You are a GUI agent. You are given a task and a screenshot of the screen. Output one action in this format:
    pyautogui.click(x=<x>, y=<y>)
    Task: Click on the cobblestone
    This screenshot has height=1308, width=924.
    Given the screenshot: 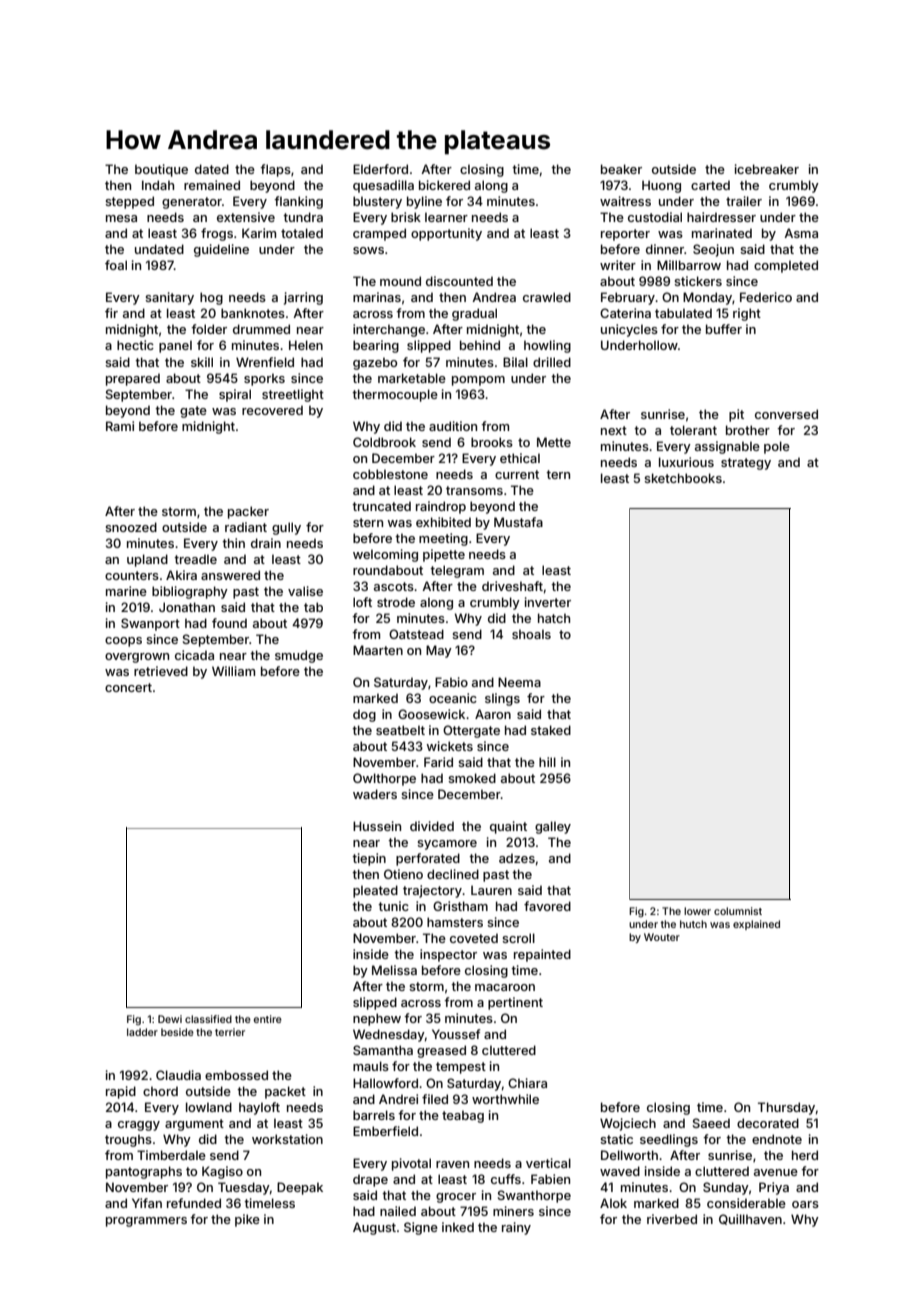 What is the action you would take?
    pyautogui.click(x=390, y=474)
